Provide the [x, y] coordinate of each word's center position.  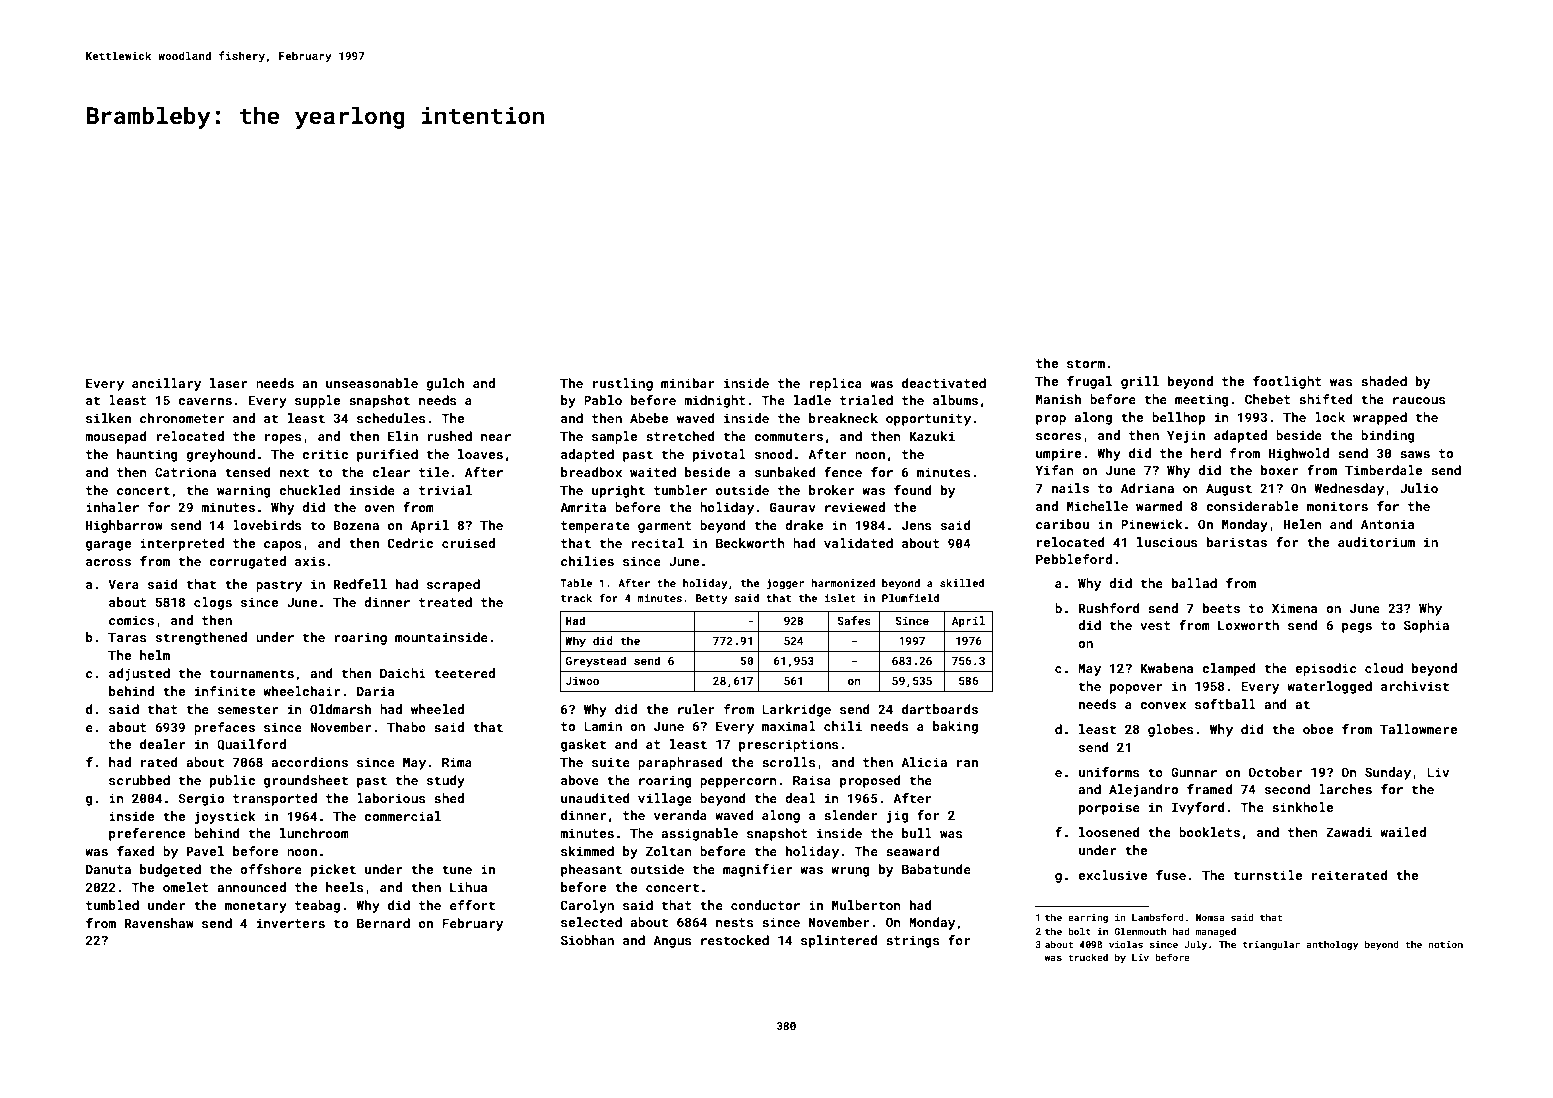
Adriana [1147, 488]
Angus [672, 942]
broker [831, 490]
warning [244, 491]
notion [1445, 944]
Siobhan [587, 940]
